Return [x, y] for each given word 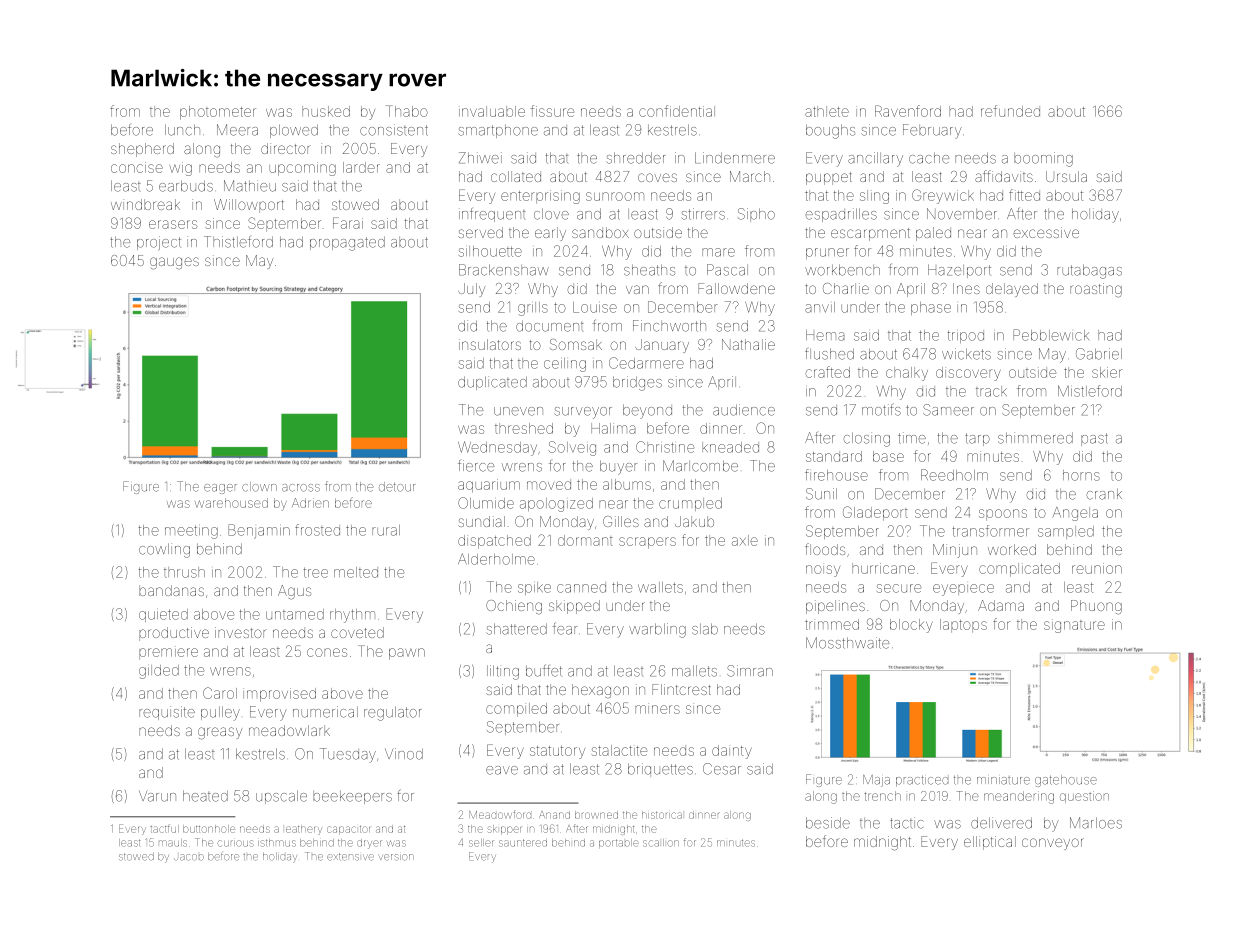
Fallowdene [736, 288]
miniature [1003, 781]
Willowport [249, 206]
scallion [661, 843]
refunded [1010, 111]
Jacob [189, 857]
